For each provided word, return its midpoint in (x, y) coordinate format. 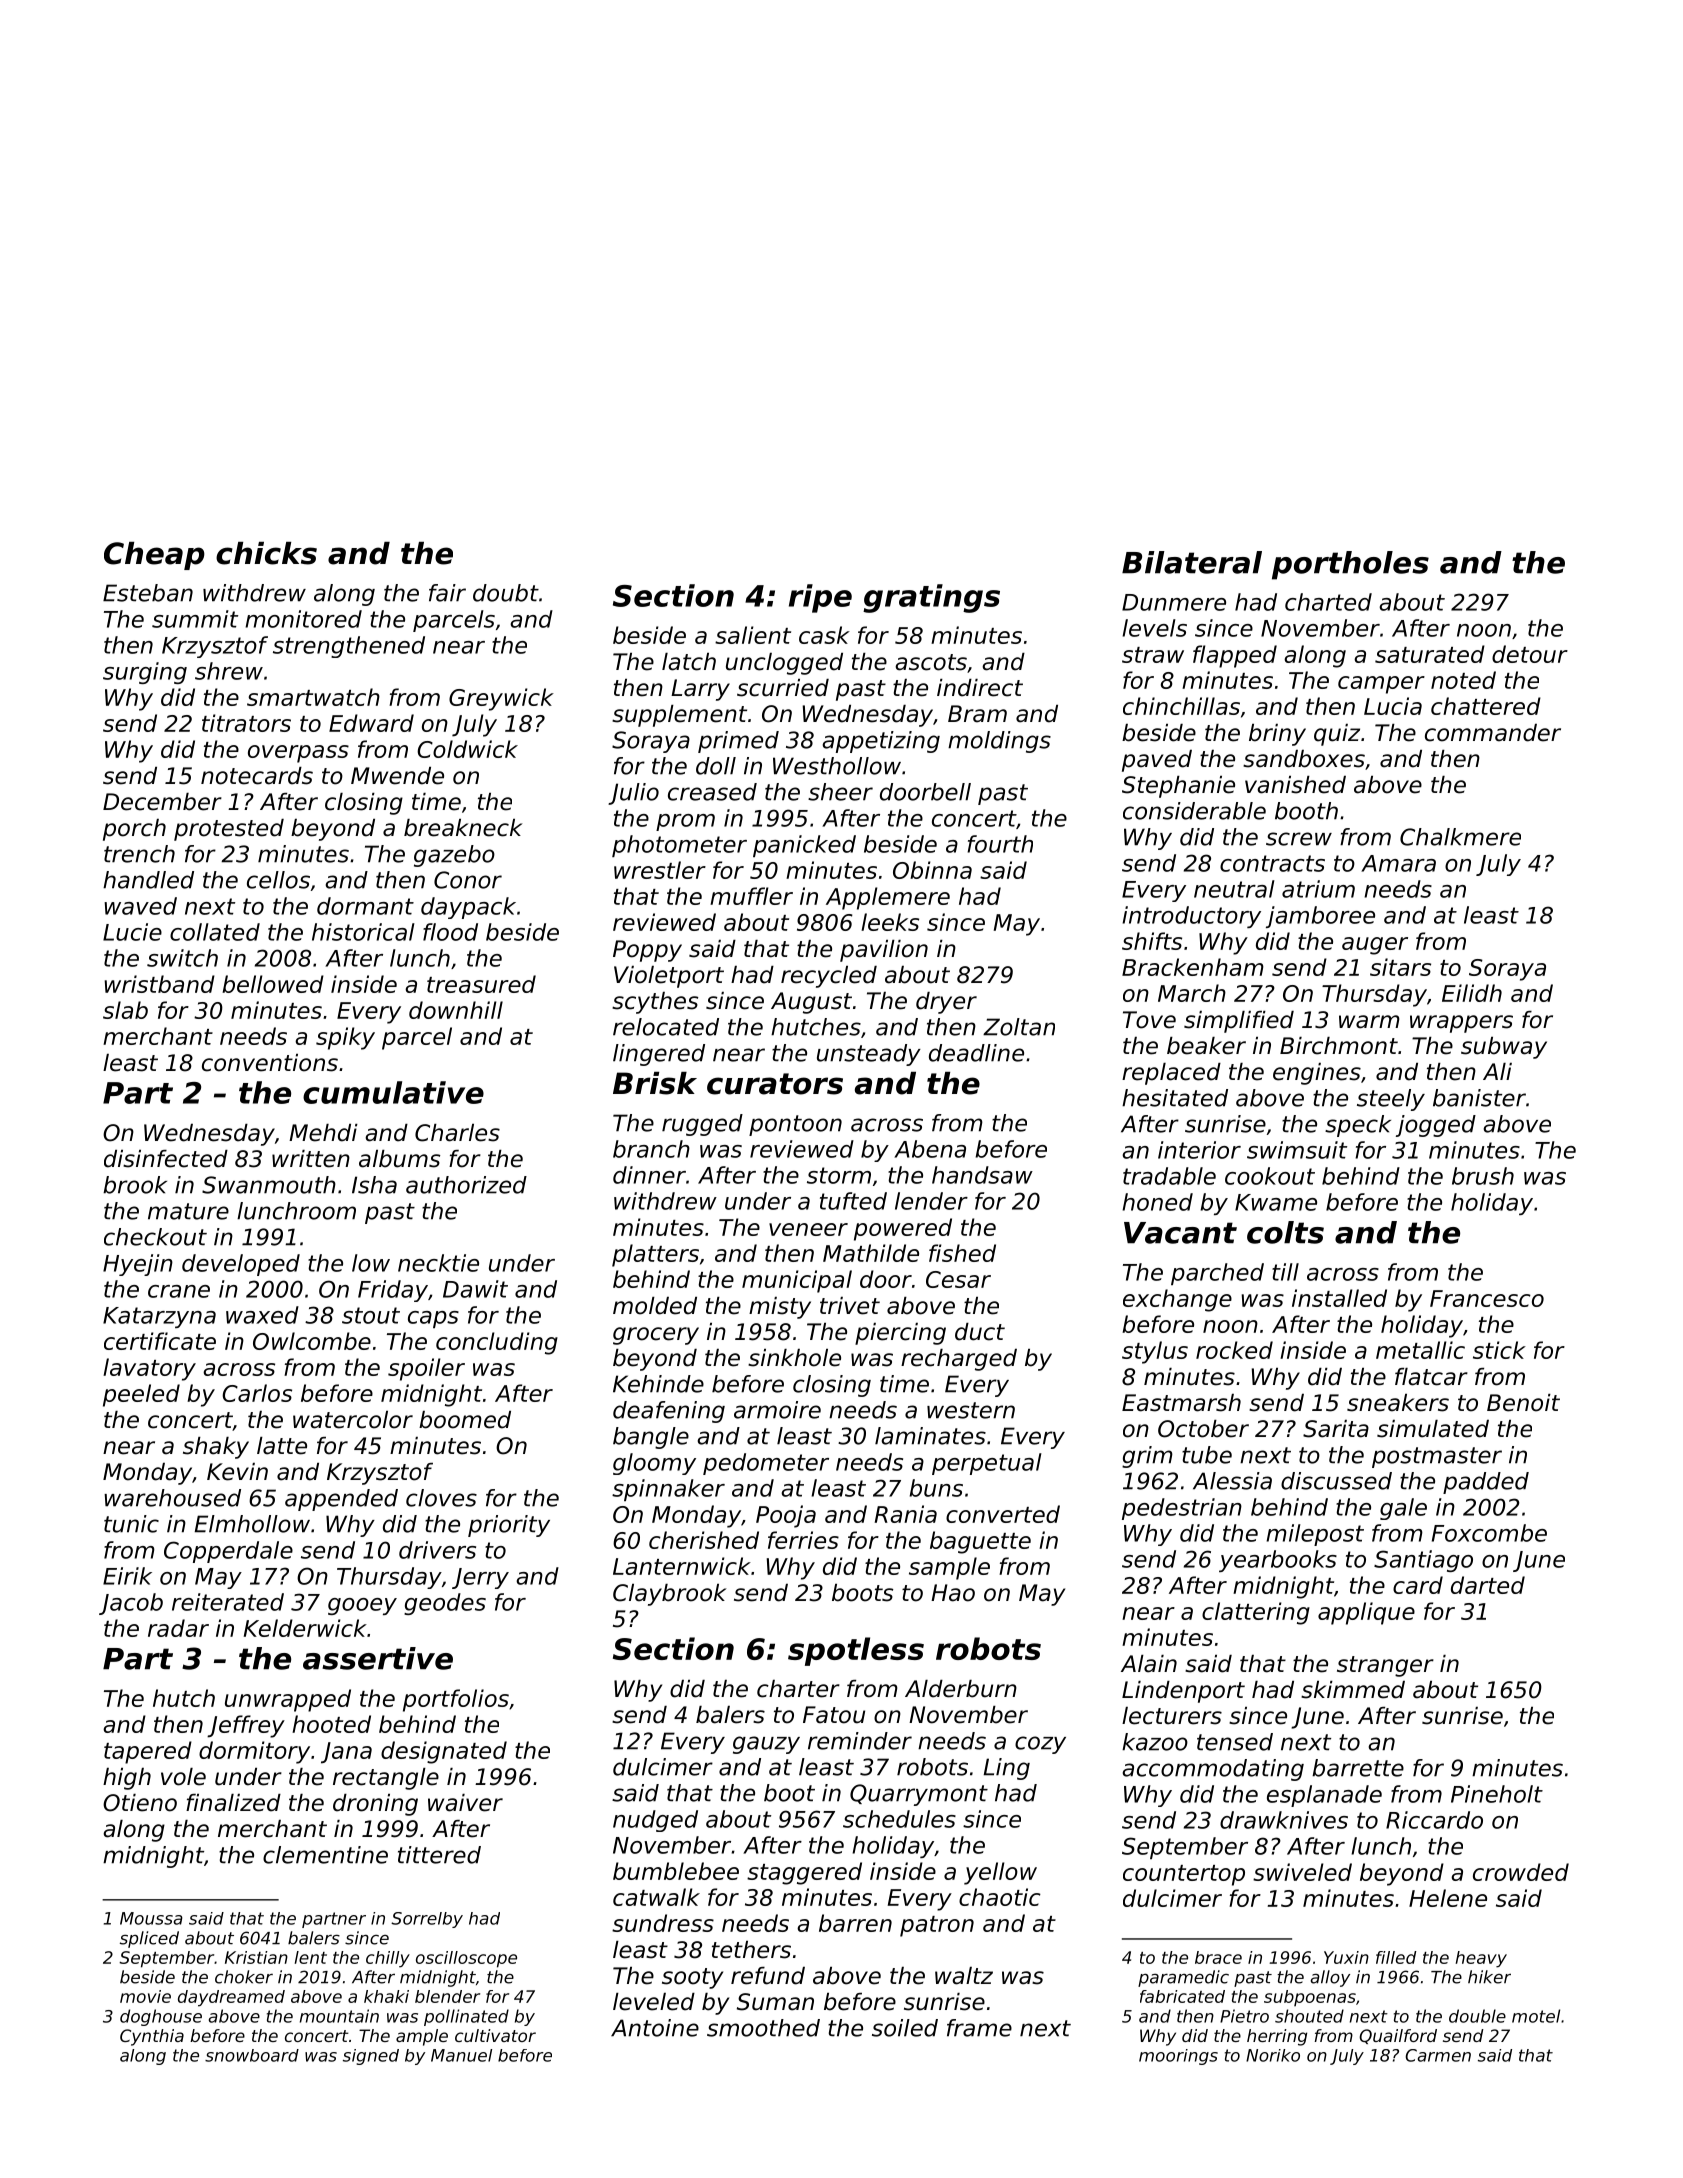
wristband (159, 984)
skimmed (1353, 1690)
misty (780, 1308)
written (311, 1159)
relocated (666, 1027)
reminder (860, 1741)
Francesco (1487, 1298)
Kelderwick (305, 1628)
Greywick (501, 699)
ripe (820, 598)
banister (1479, 1098)
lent (310, 1957)
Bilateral (1192, 562)
